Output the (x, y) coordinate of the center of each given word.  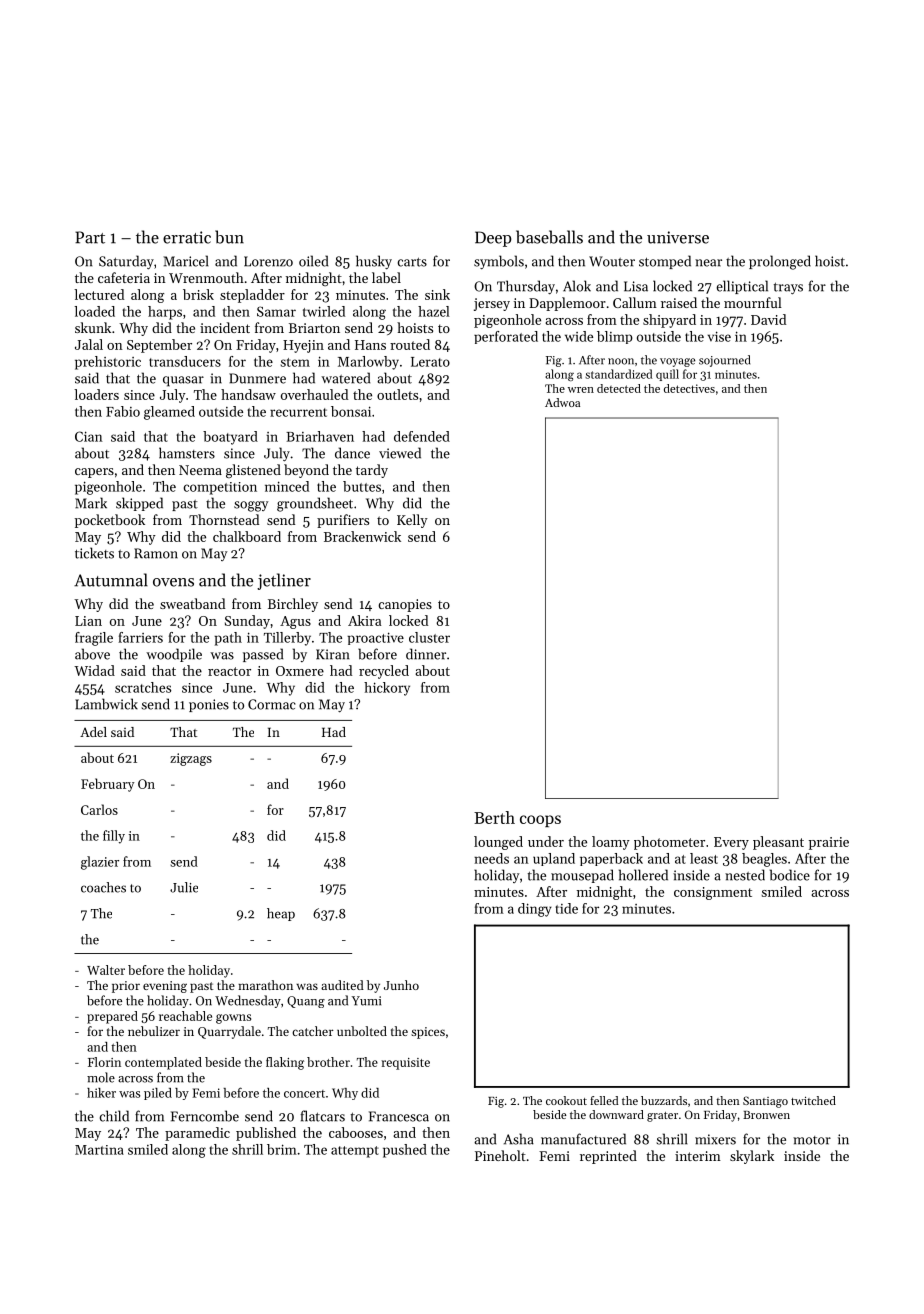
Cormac (272, 704)
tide (566, 908)
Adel (93, 732)
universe (678, 237)
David (768, 319)
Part (90, 237)
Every (731, 843)
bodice (790, 875)
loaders (96, 394)
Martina (99, 1150)
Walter (106, 970)
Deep (493, 239)
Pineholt (500, 1155)
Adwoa (562, 402)
